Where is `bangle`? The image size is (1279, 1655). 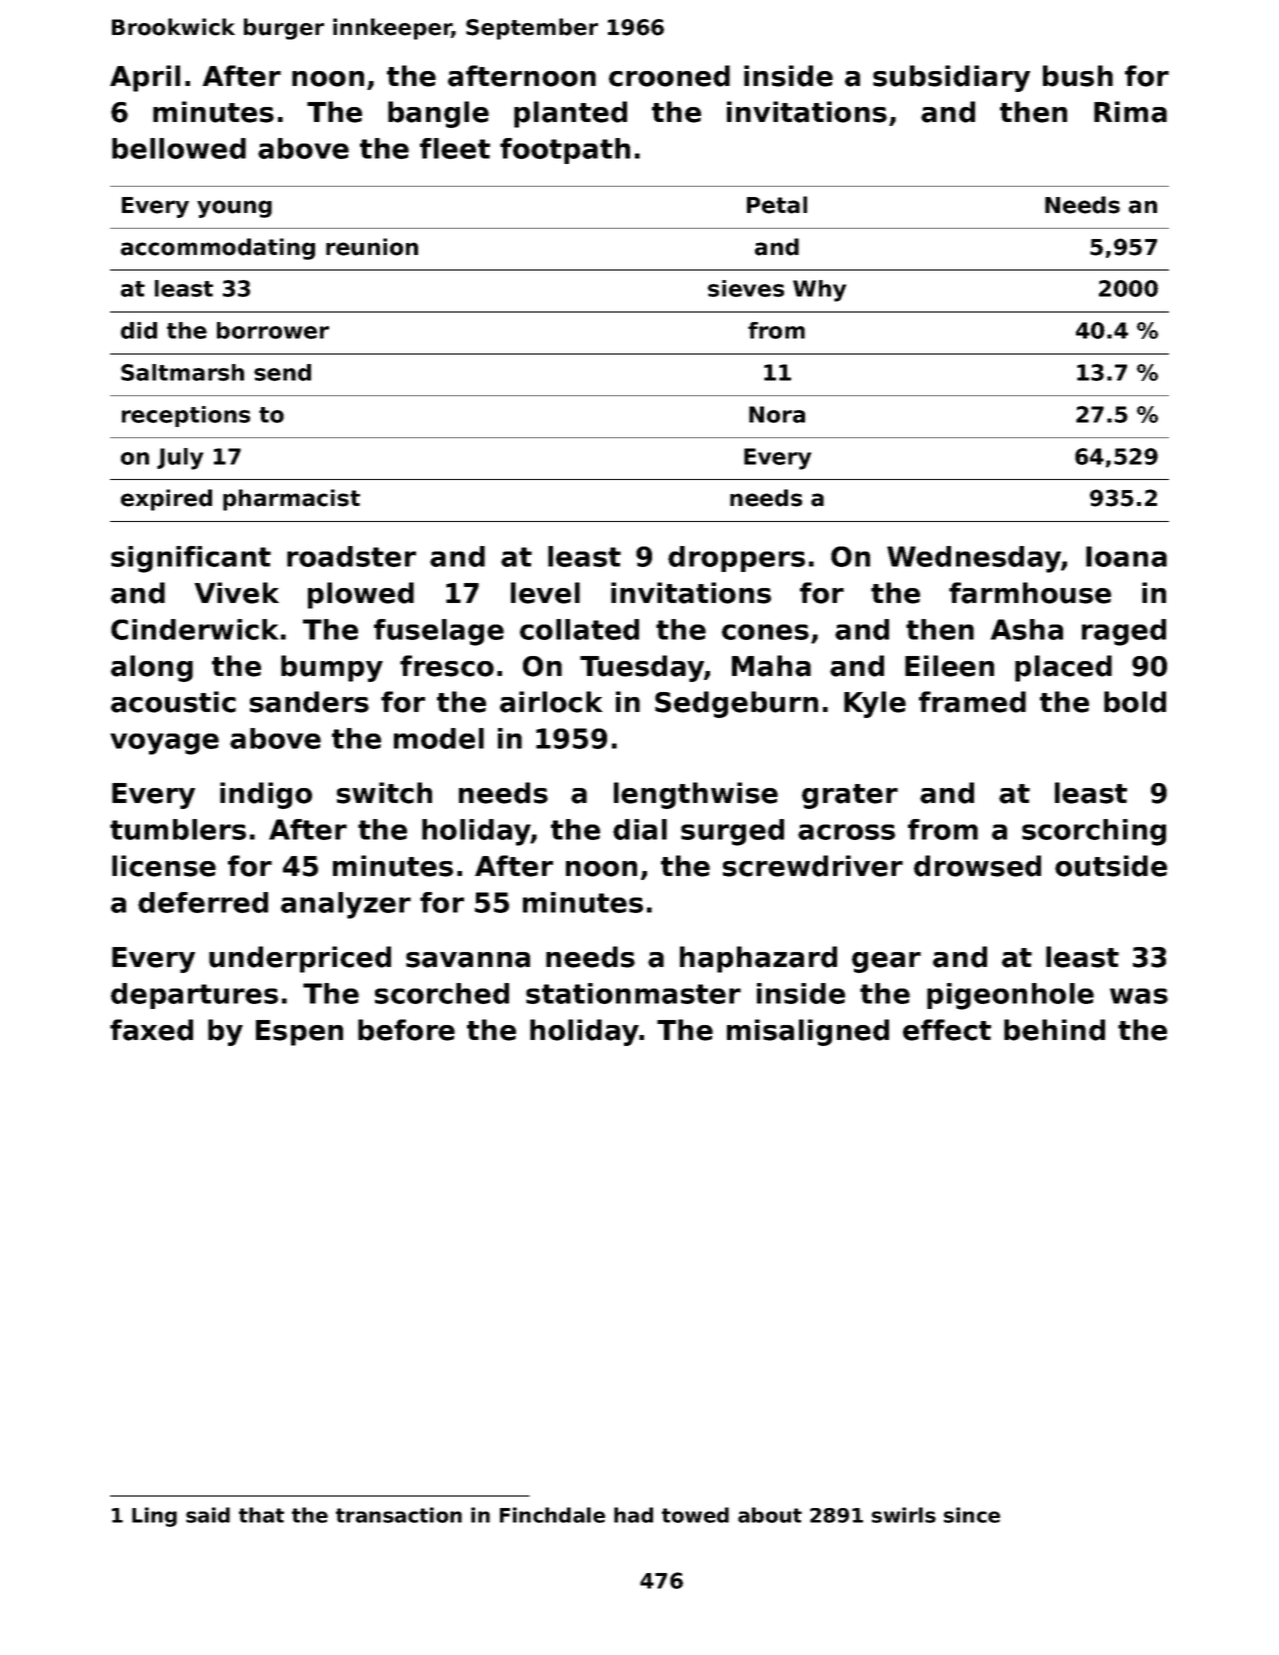
bangle is located at coordinates (438, 114).
